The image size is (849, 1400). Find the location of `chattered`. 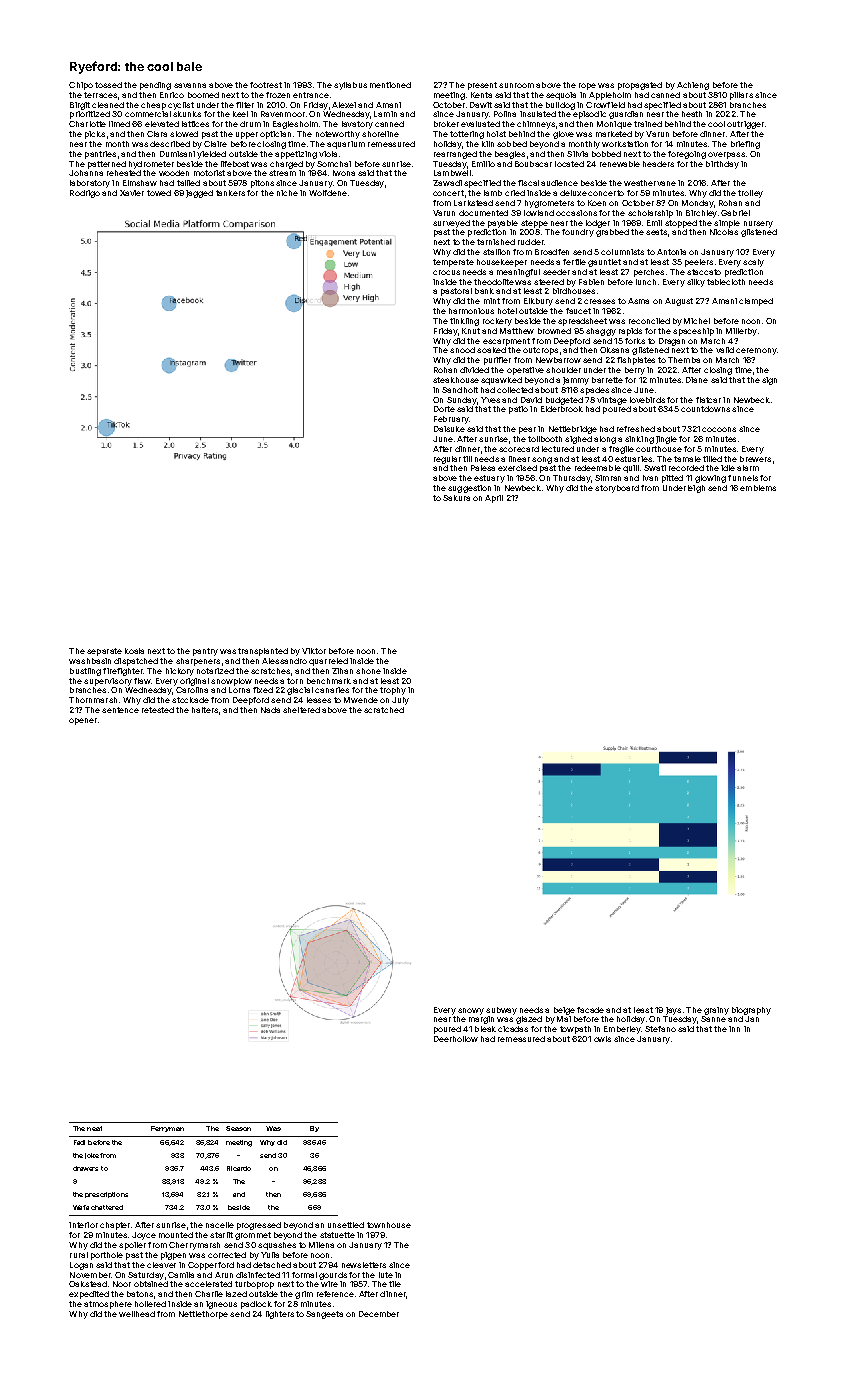

chattered is located at coordinates (107, 1207).
